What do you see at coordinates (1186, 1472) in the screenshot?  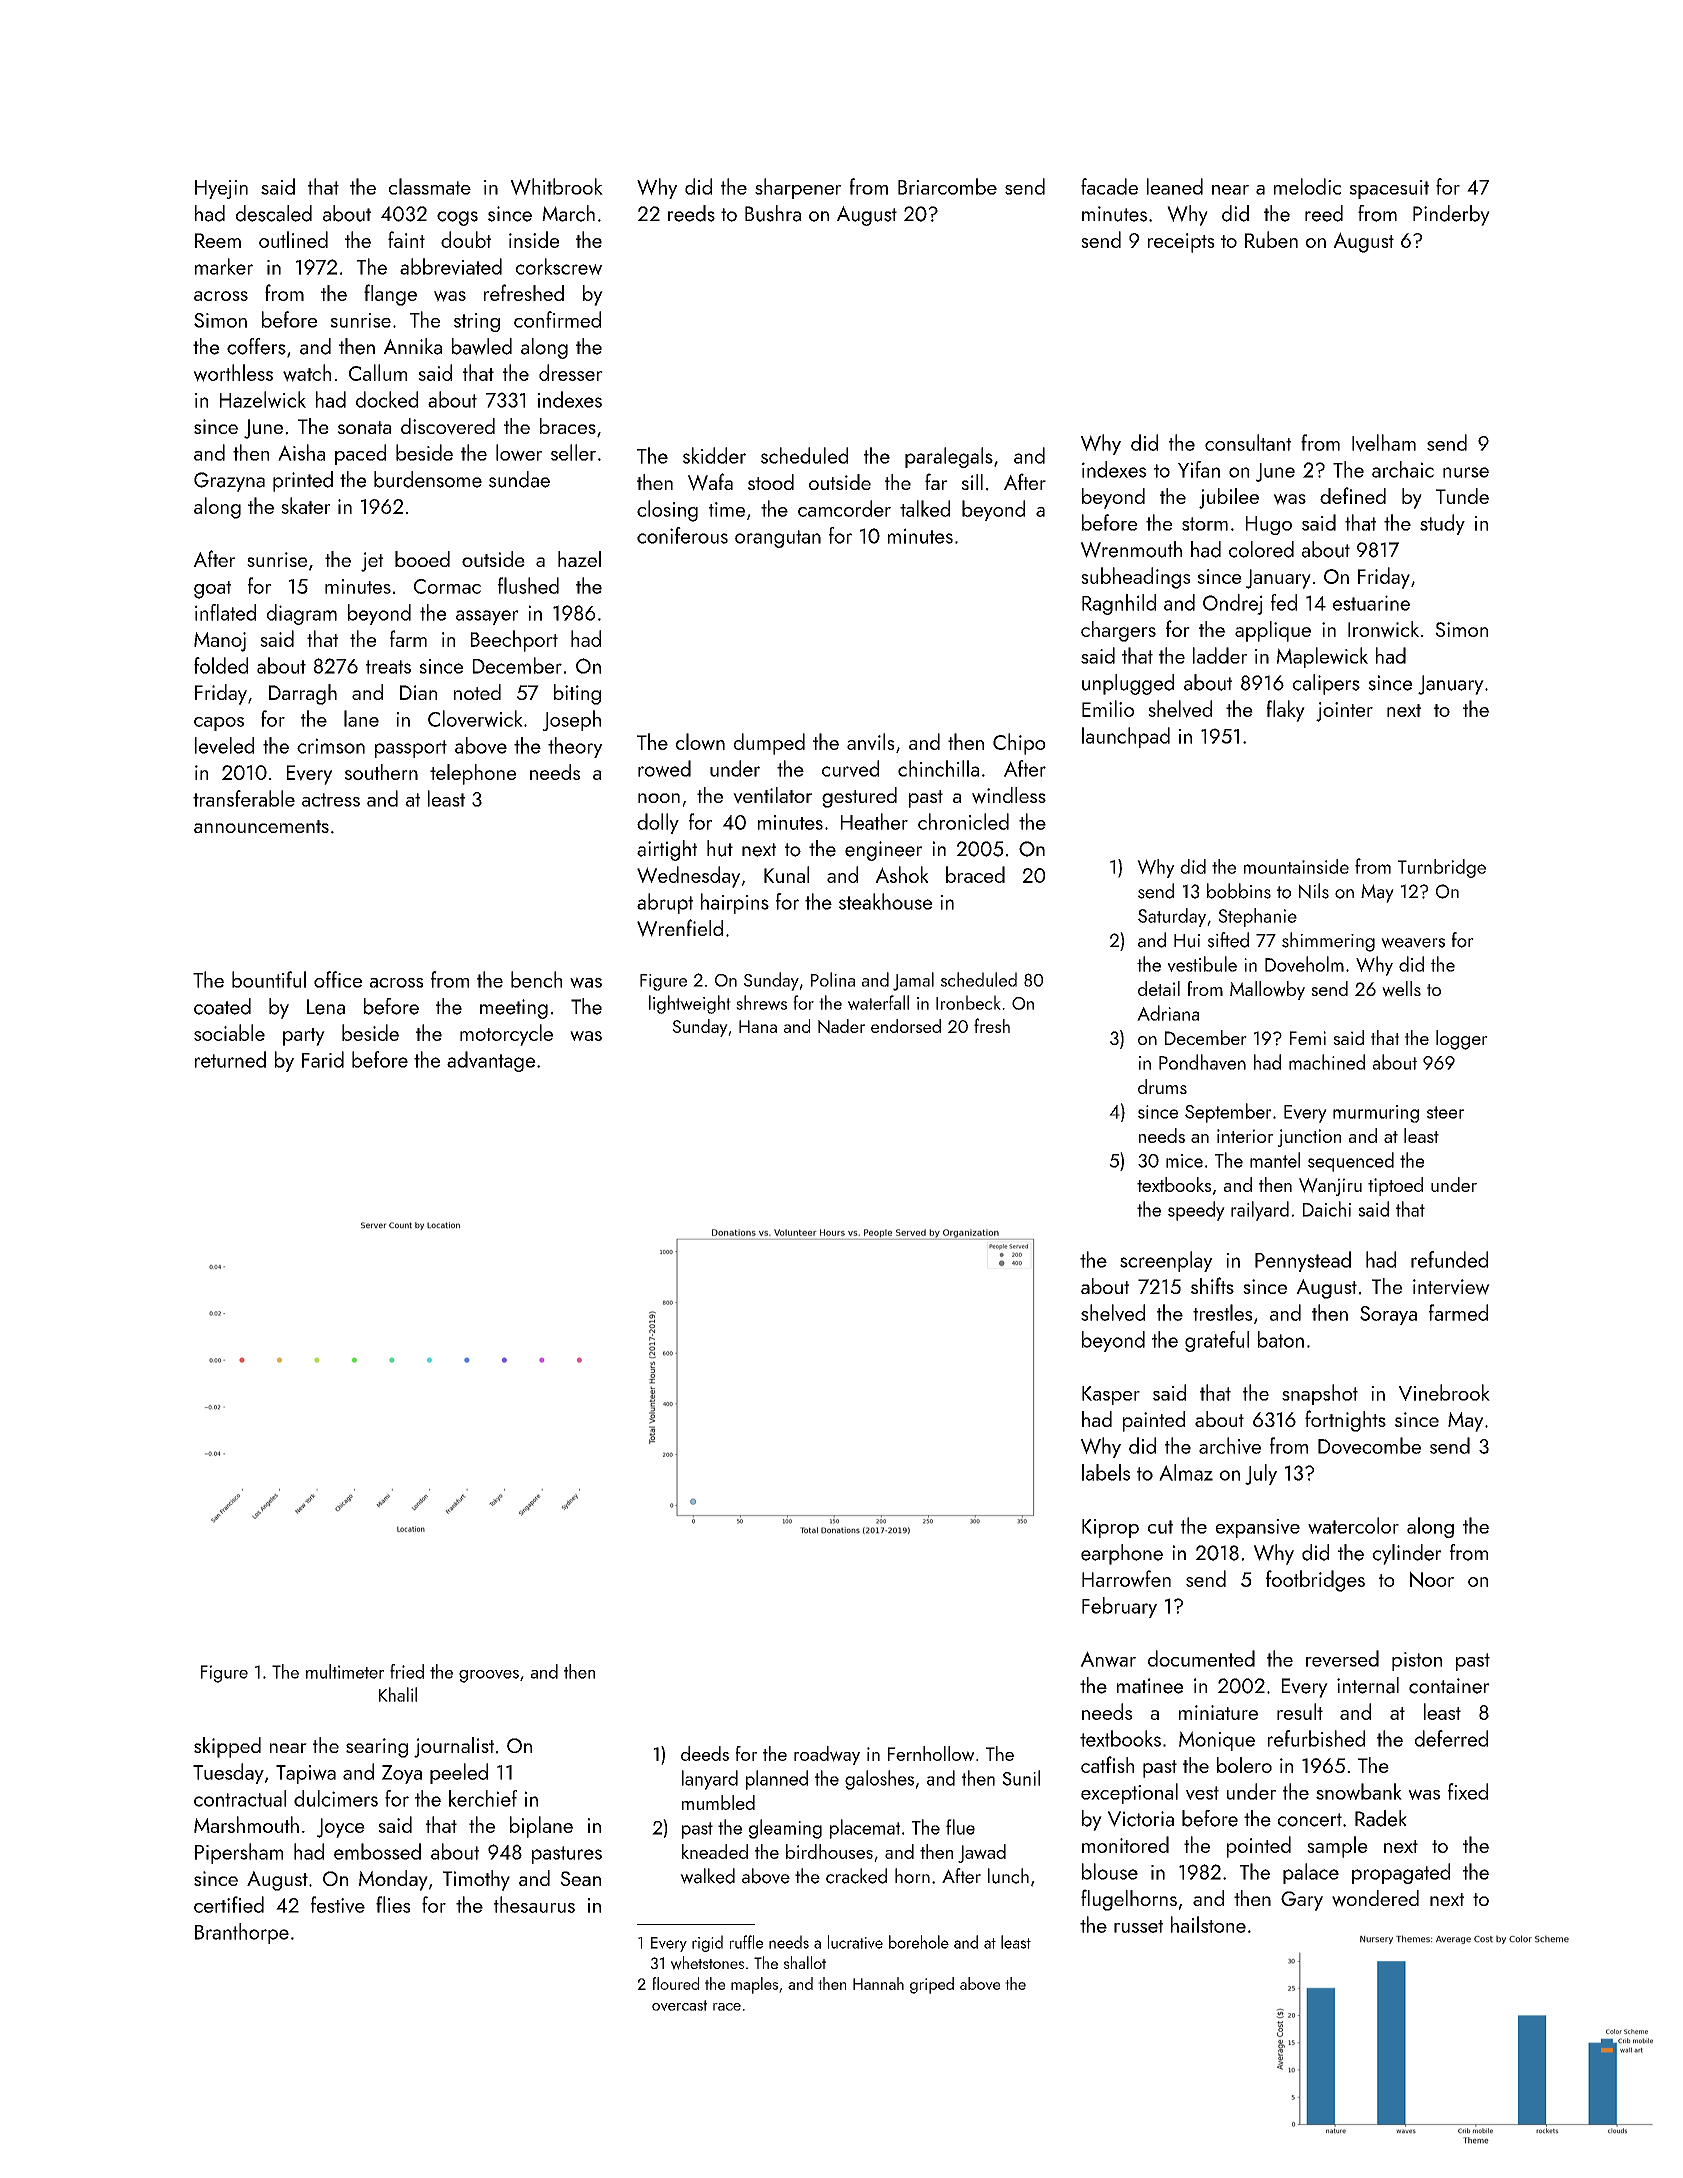 I see `Almaz` at bounding box center [1186, 1472].
